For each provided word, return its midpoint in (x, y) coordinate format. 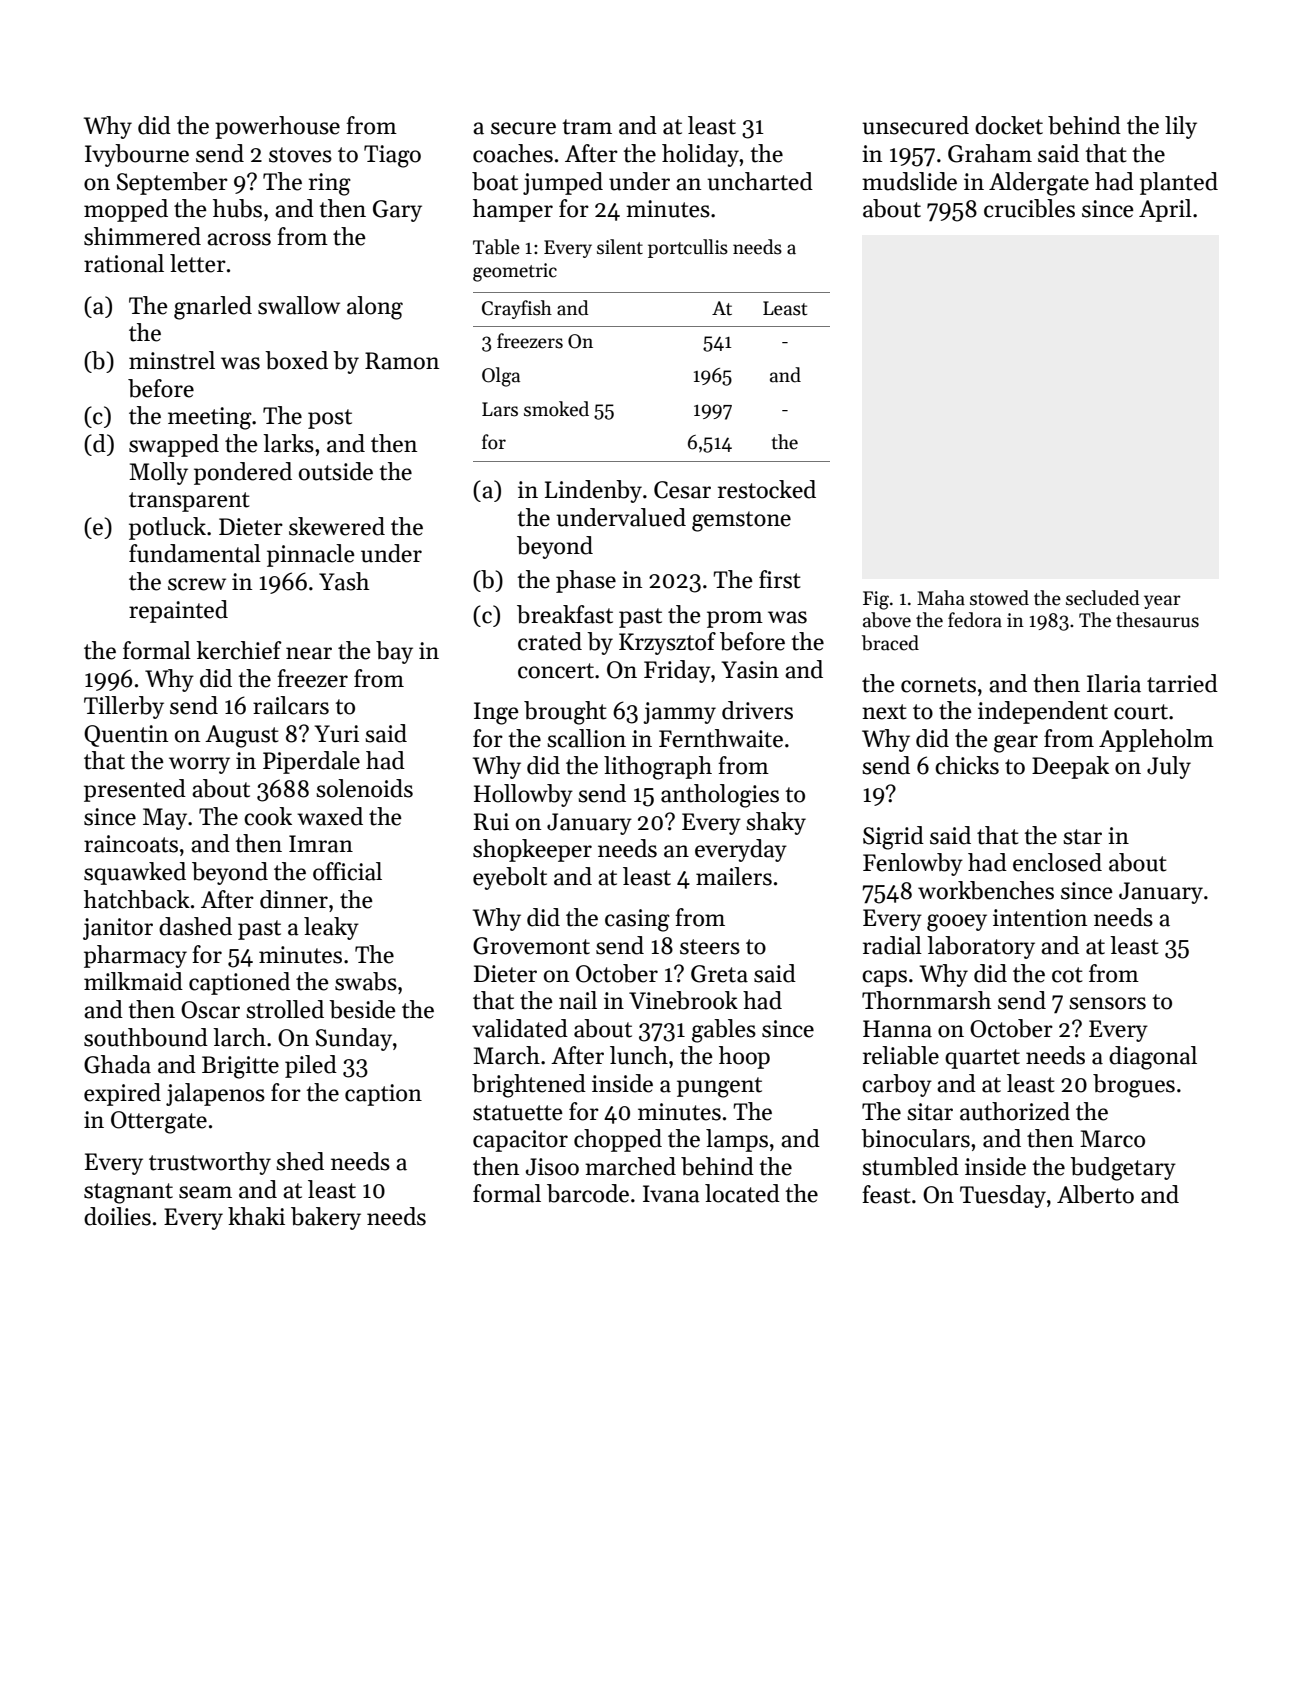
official (347, 871)
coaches (513, 153)
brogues (1134, 1086)
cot (1067, 975)
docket (1009, 125)
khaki (256, 1216)
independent (1043, 712)
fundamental (195, 553)
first (780, 579)
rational (124, 263)
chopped (618, 1140)
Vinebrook (683, 1000)
